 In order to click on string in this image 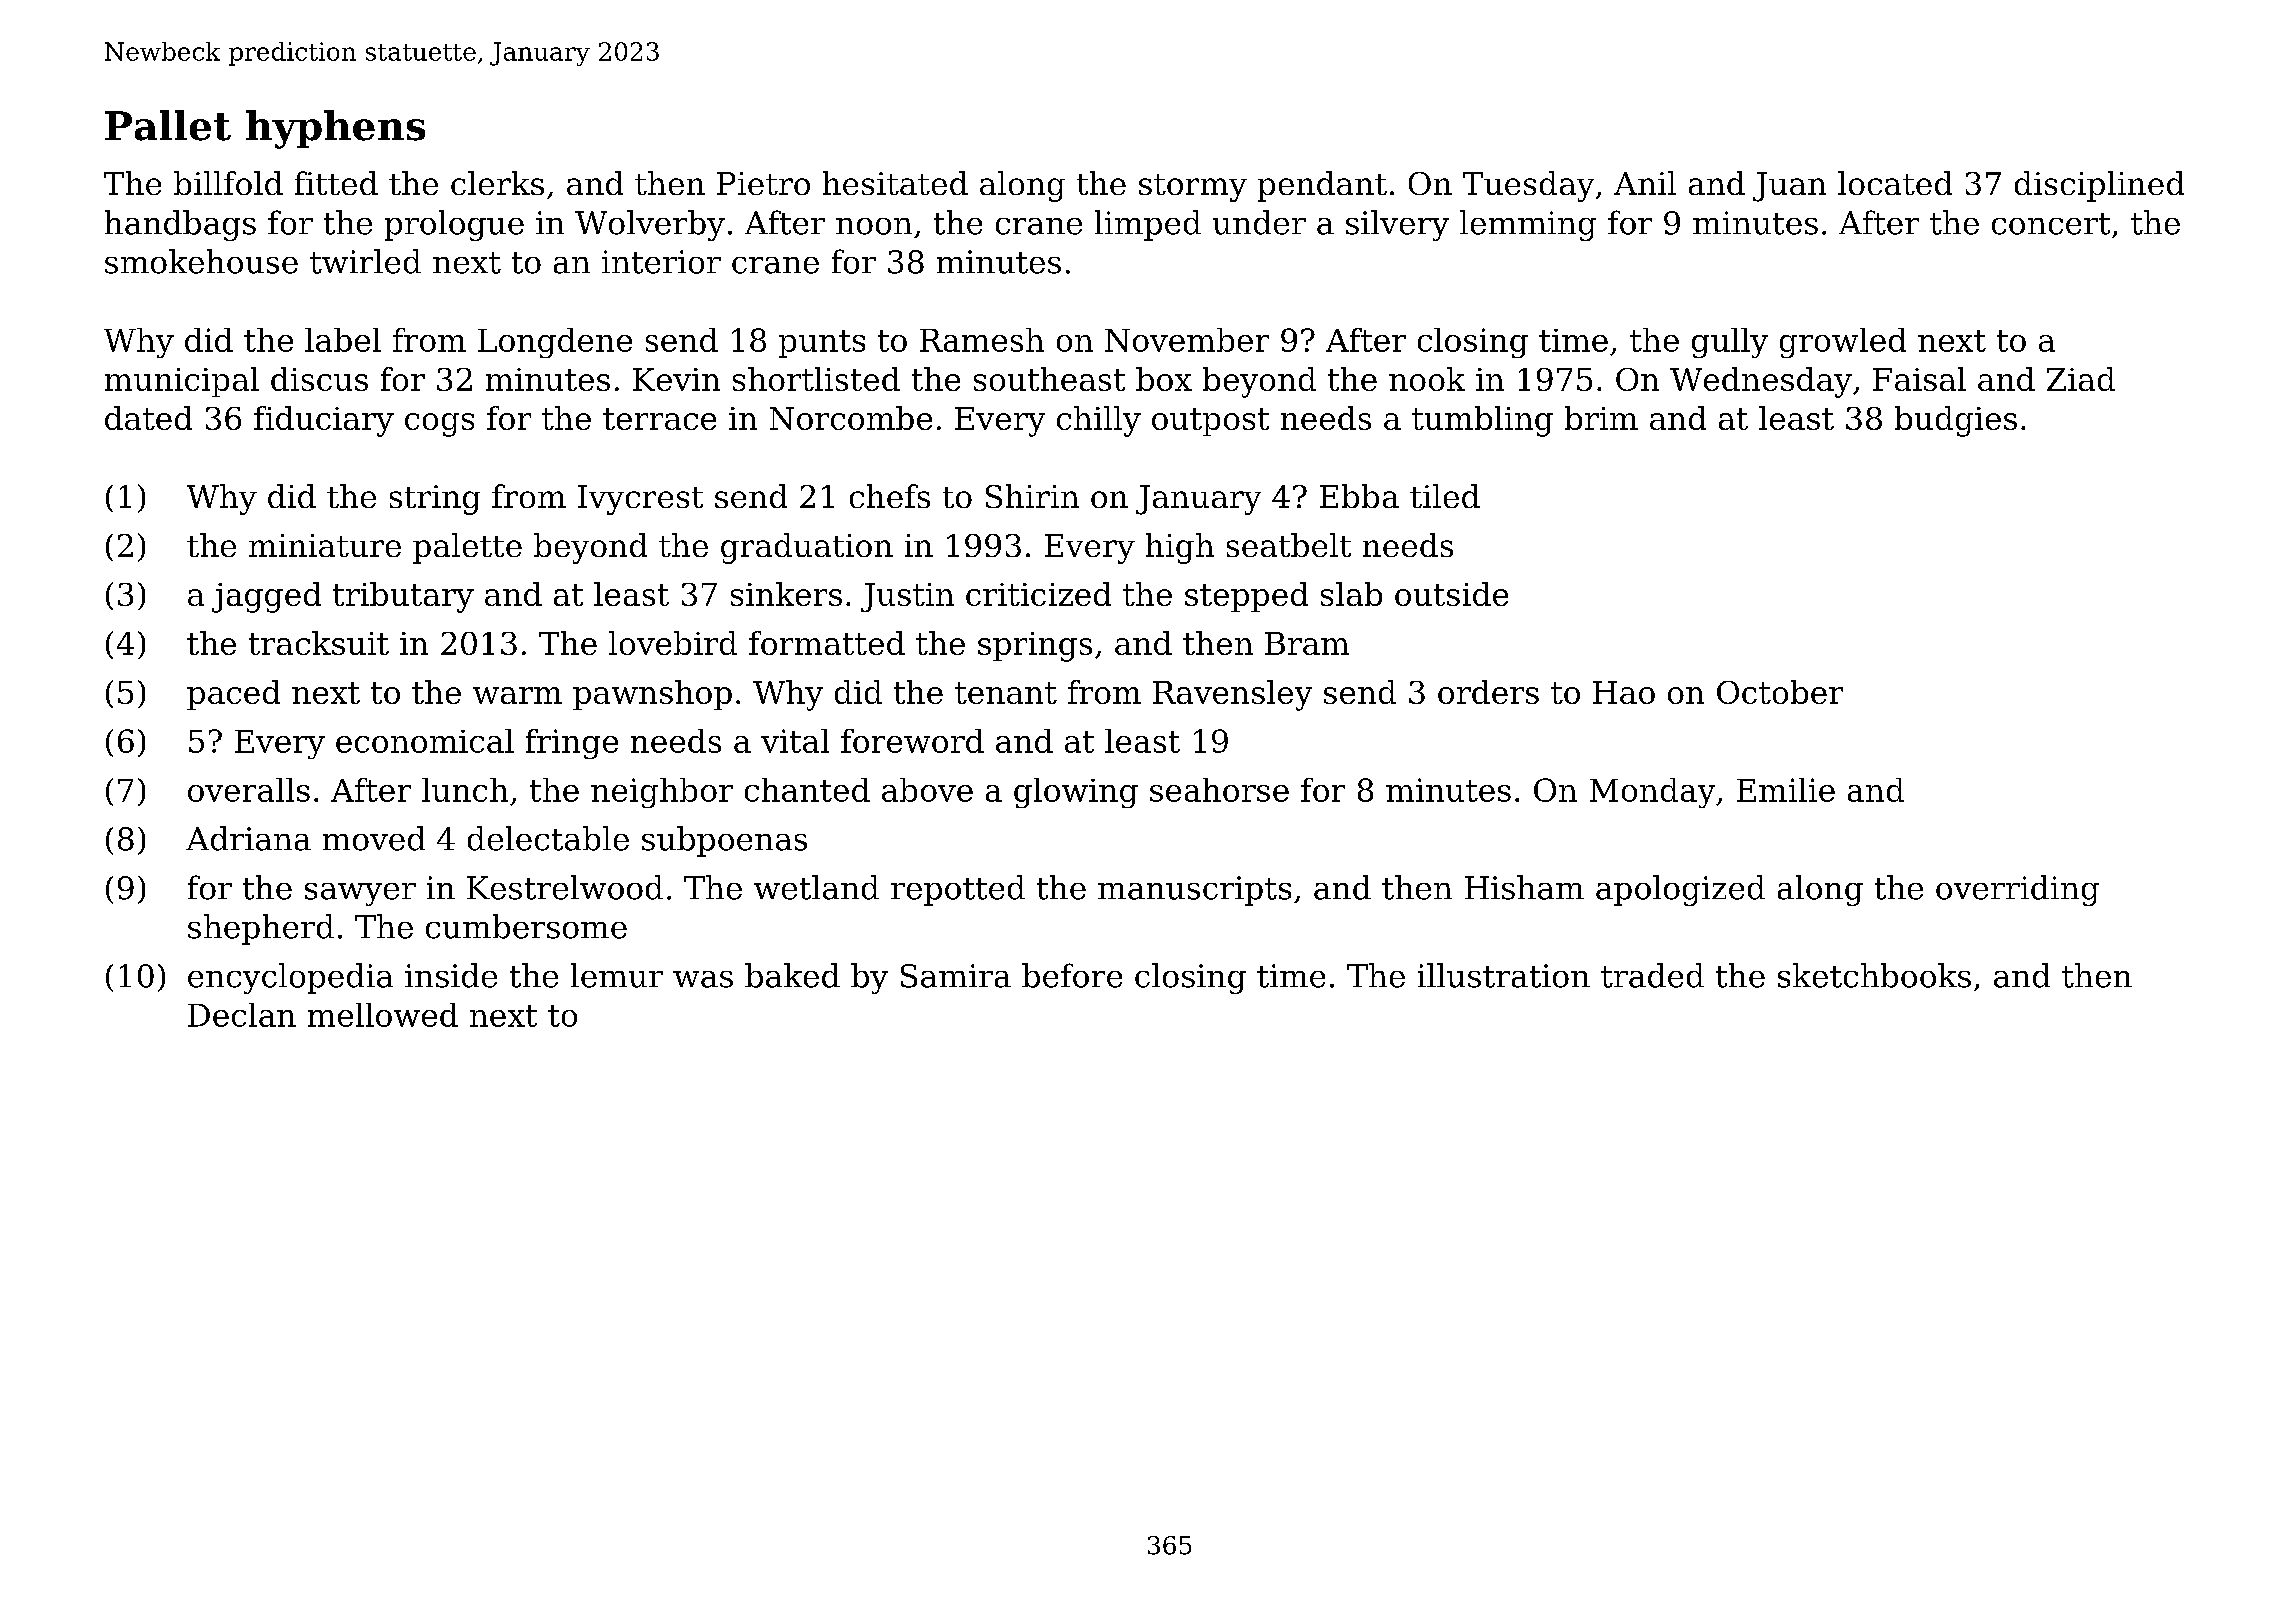, I will do `click(435, 500)`.
